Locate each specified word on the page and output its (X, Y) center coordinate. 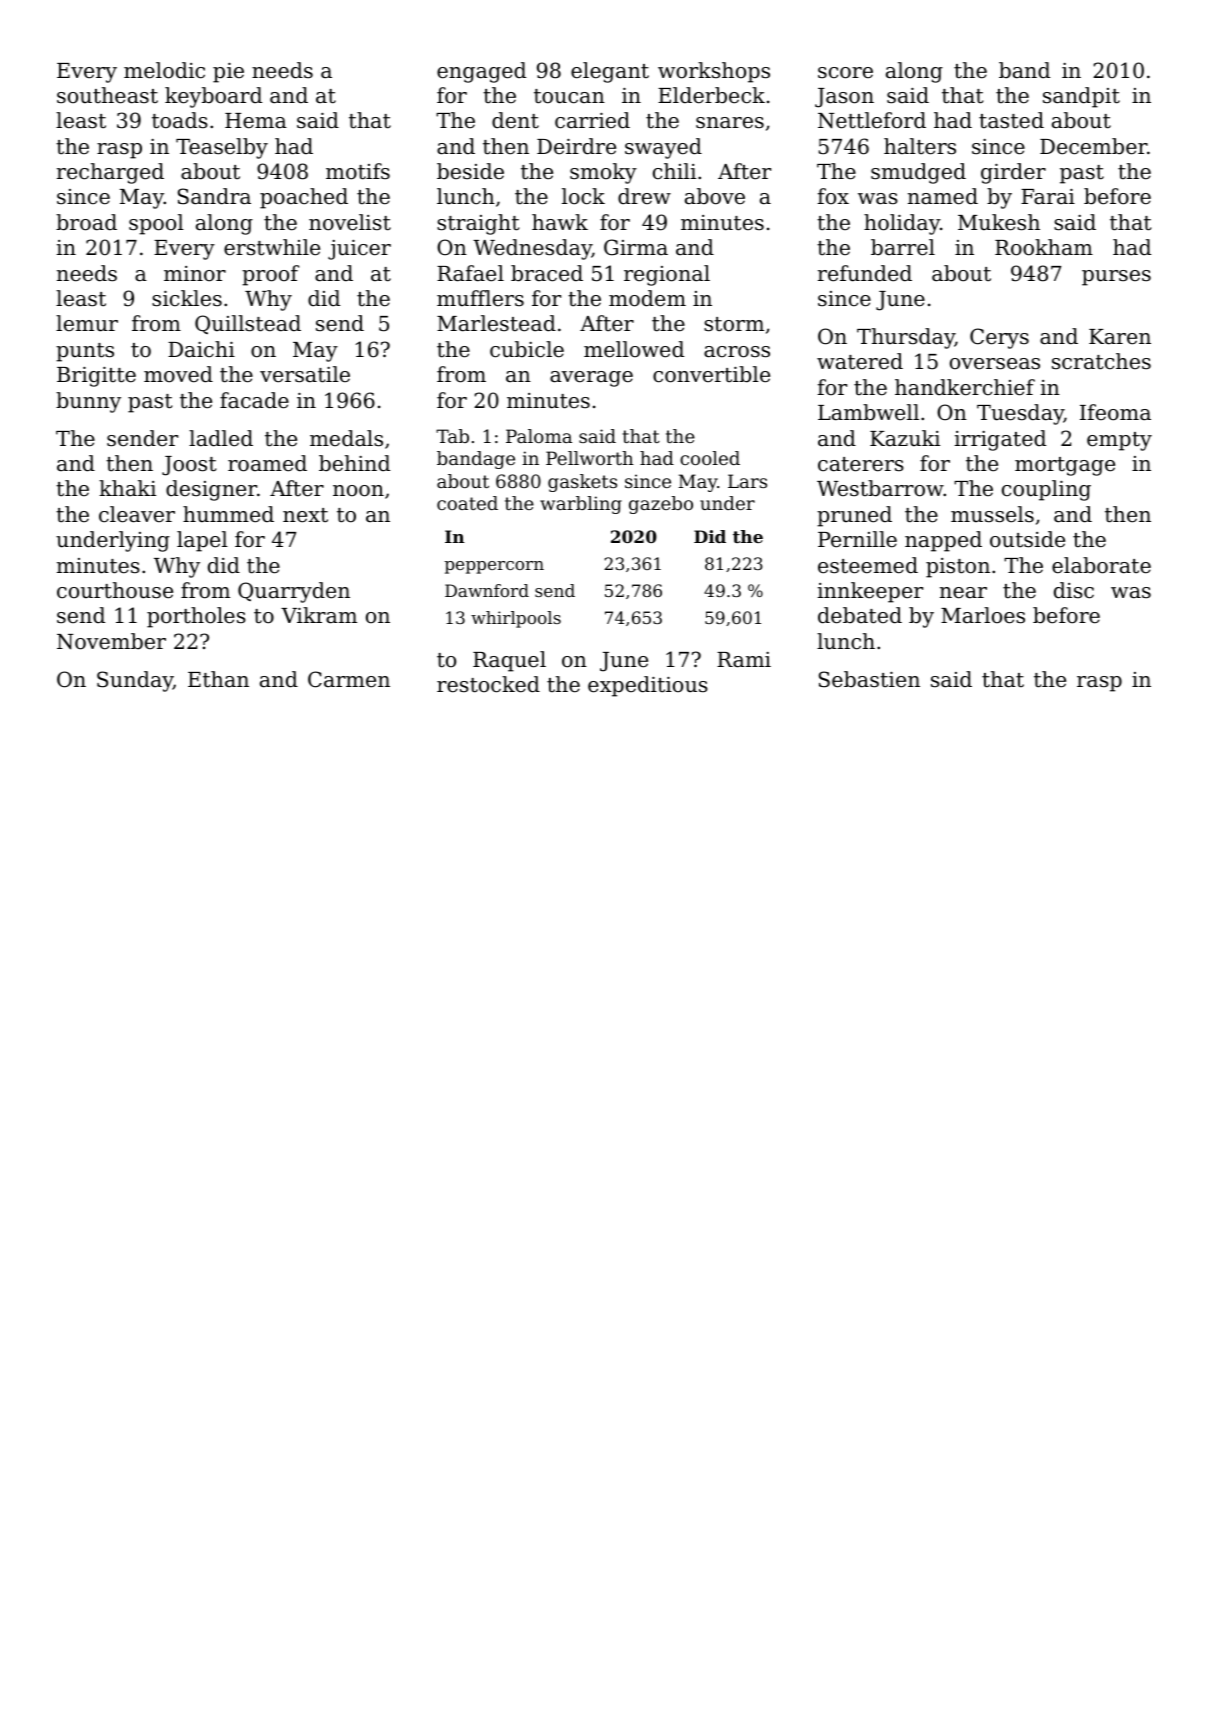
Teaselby (222, 148)
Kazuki (905, 438)
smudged (918, 173)
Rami (744, 660)
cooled (710, 458)
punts (85, 352)
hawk (560, 222)
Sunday (135, 681)
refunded (865, 273)
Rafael (470, 273)
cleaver (137, 514)
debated (860, 615)
